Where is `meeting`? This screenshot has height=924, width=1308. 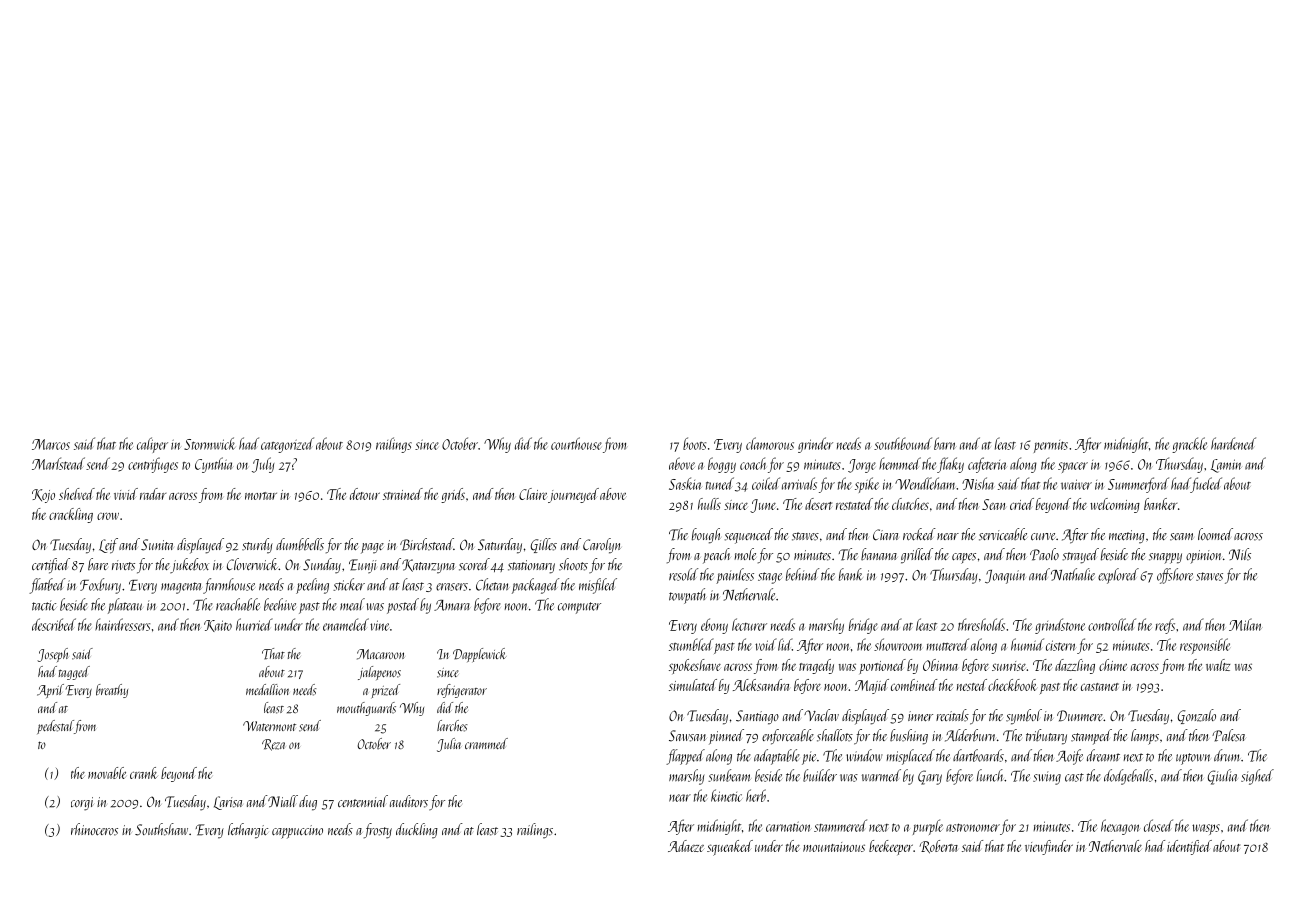 meeting is located at coordinates (1127, 537).
